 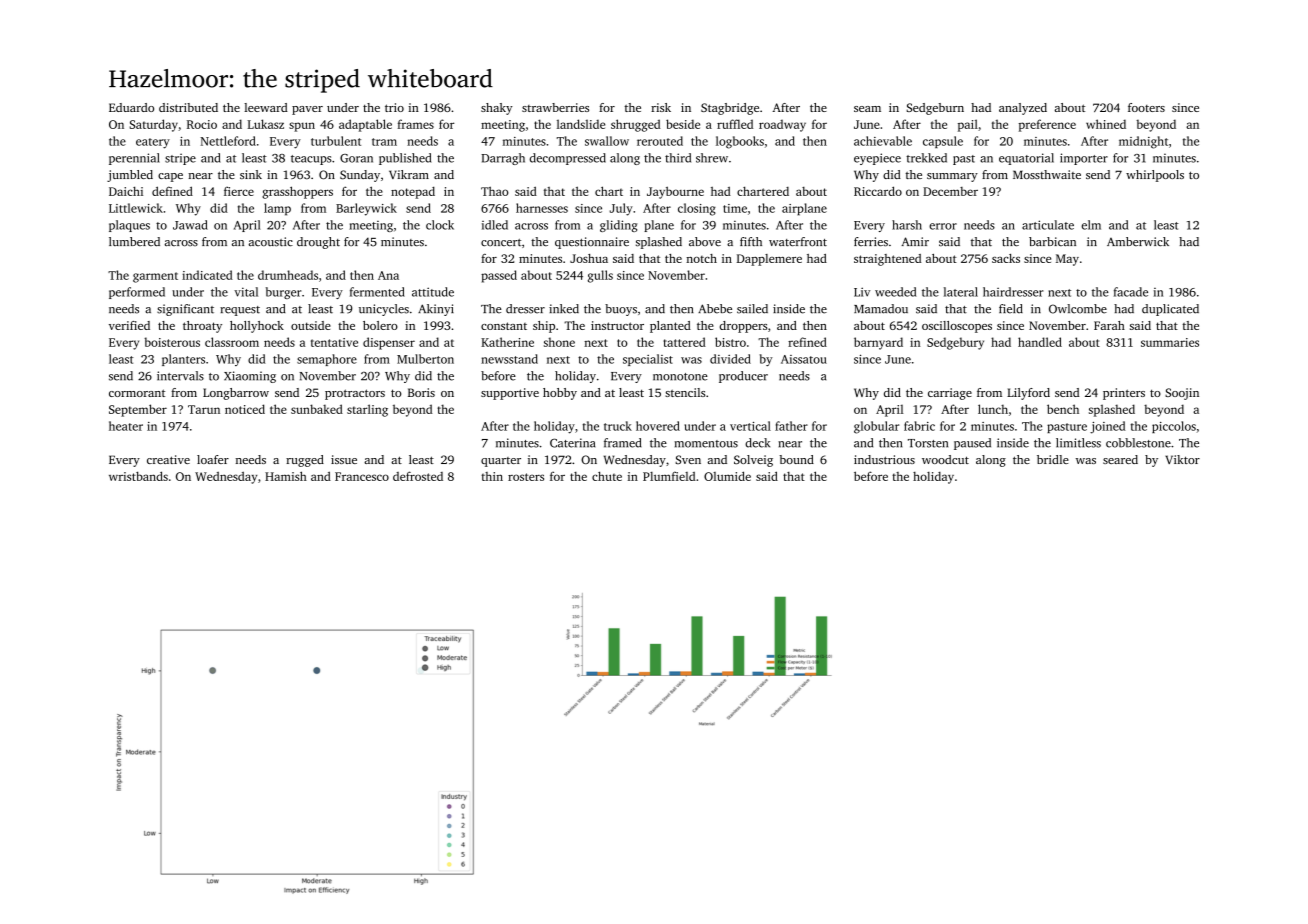 What do you see at coordinates (344, 459) in the page?
I see `issue` at bounding box center [344, 459].
